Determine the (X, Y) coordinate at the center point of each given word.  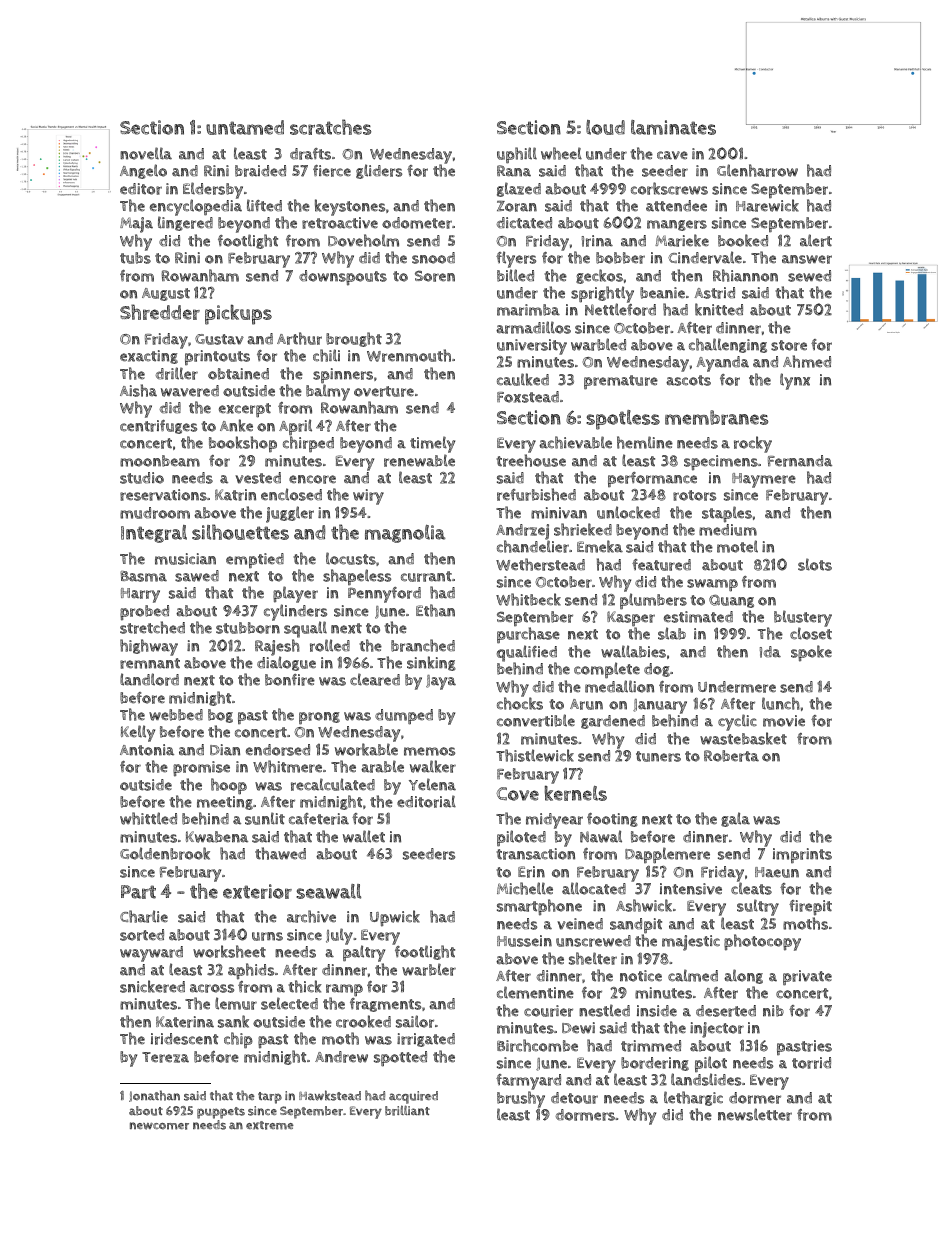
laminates (673, 127)
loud (605, 127)
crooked (363, 1021)
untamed (245, 127)
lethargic (693, 1098)
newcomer (159, 1126)
